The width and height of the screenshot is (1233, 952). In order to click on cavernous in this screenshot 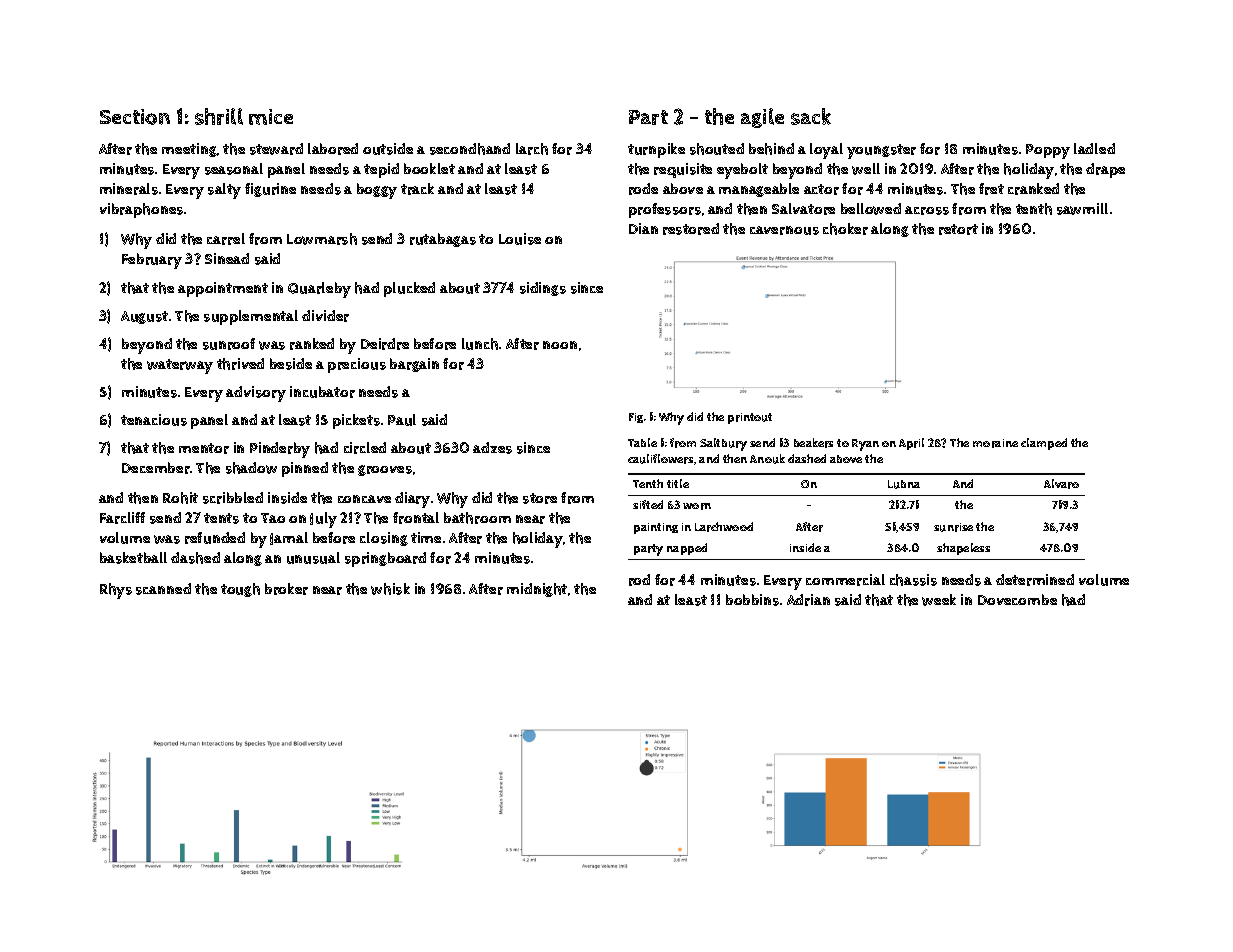, I will do `click(784, 230)`.
